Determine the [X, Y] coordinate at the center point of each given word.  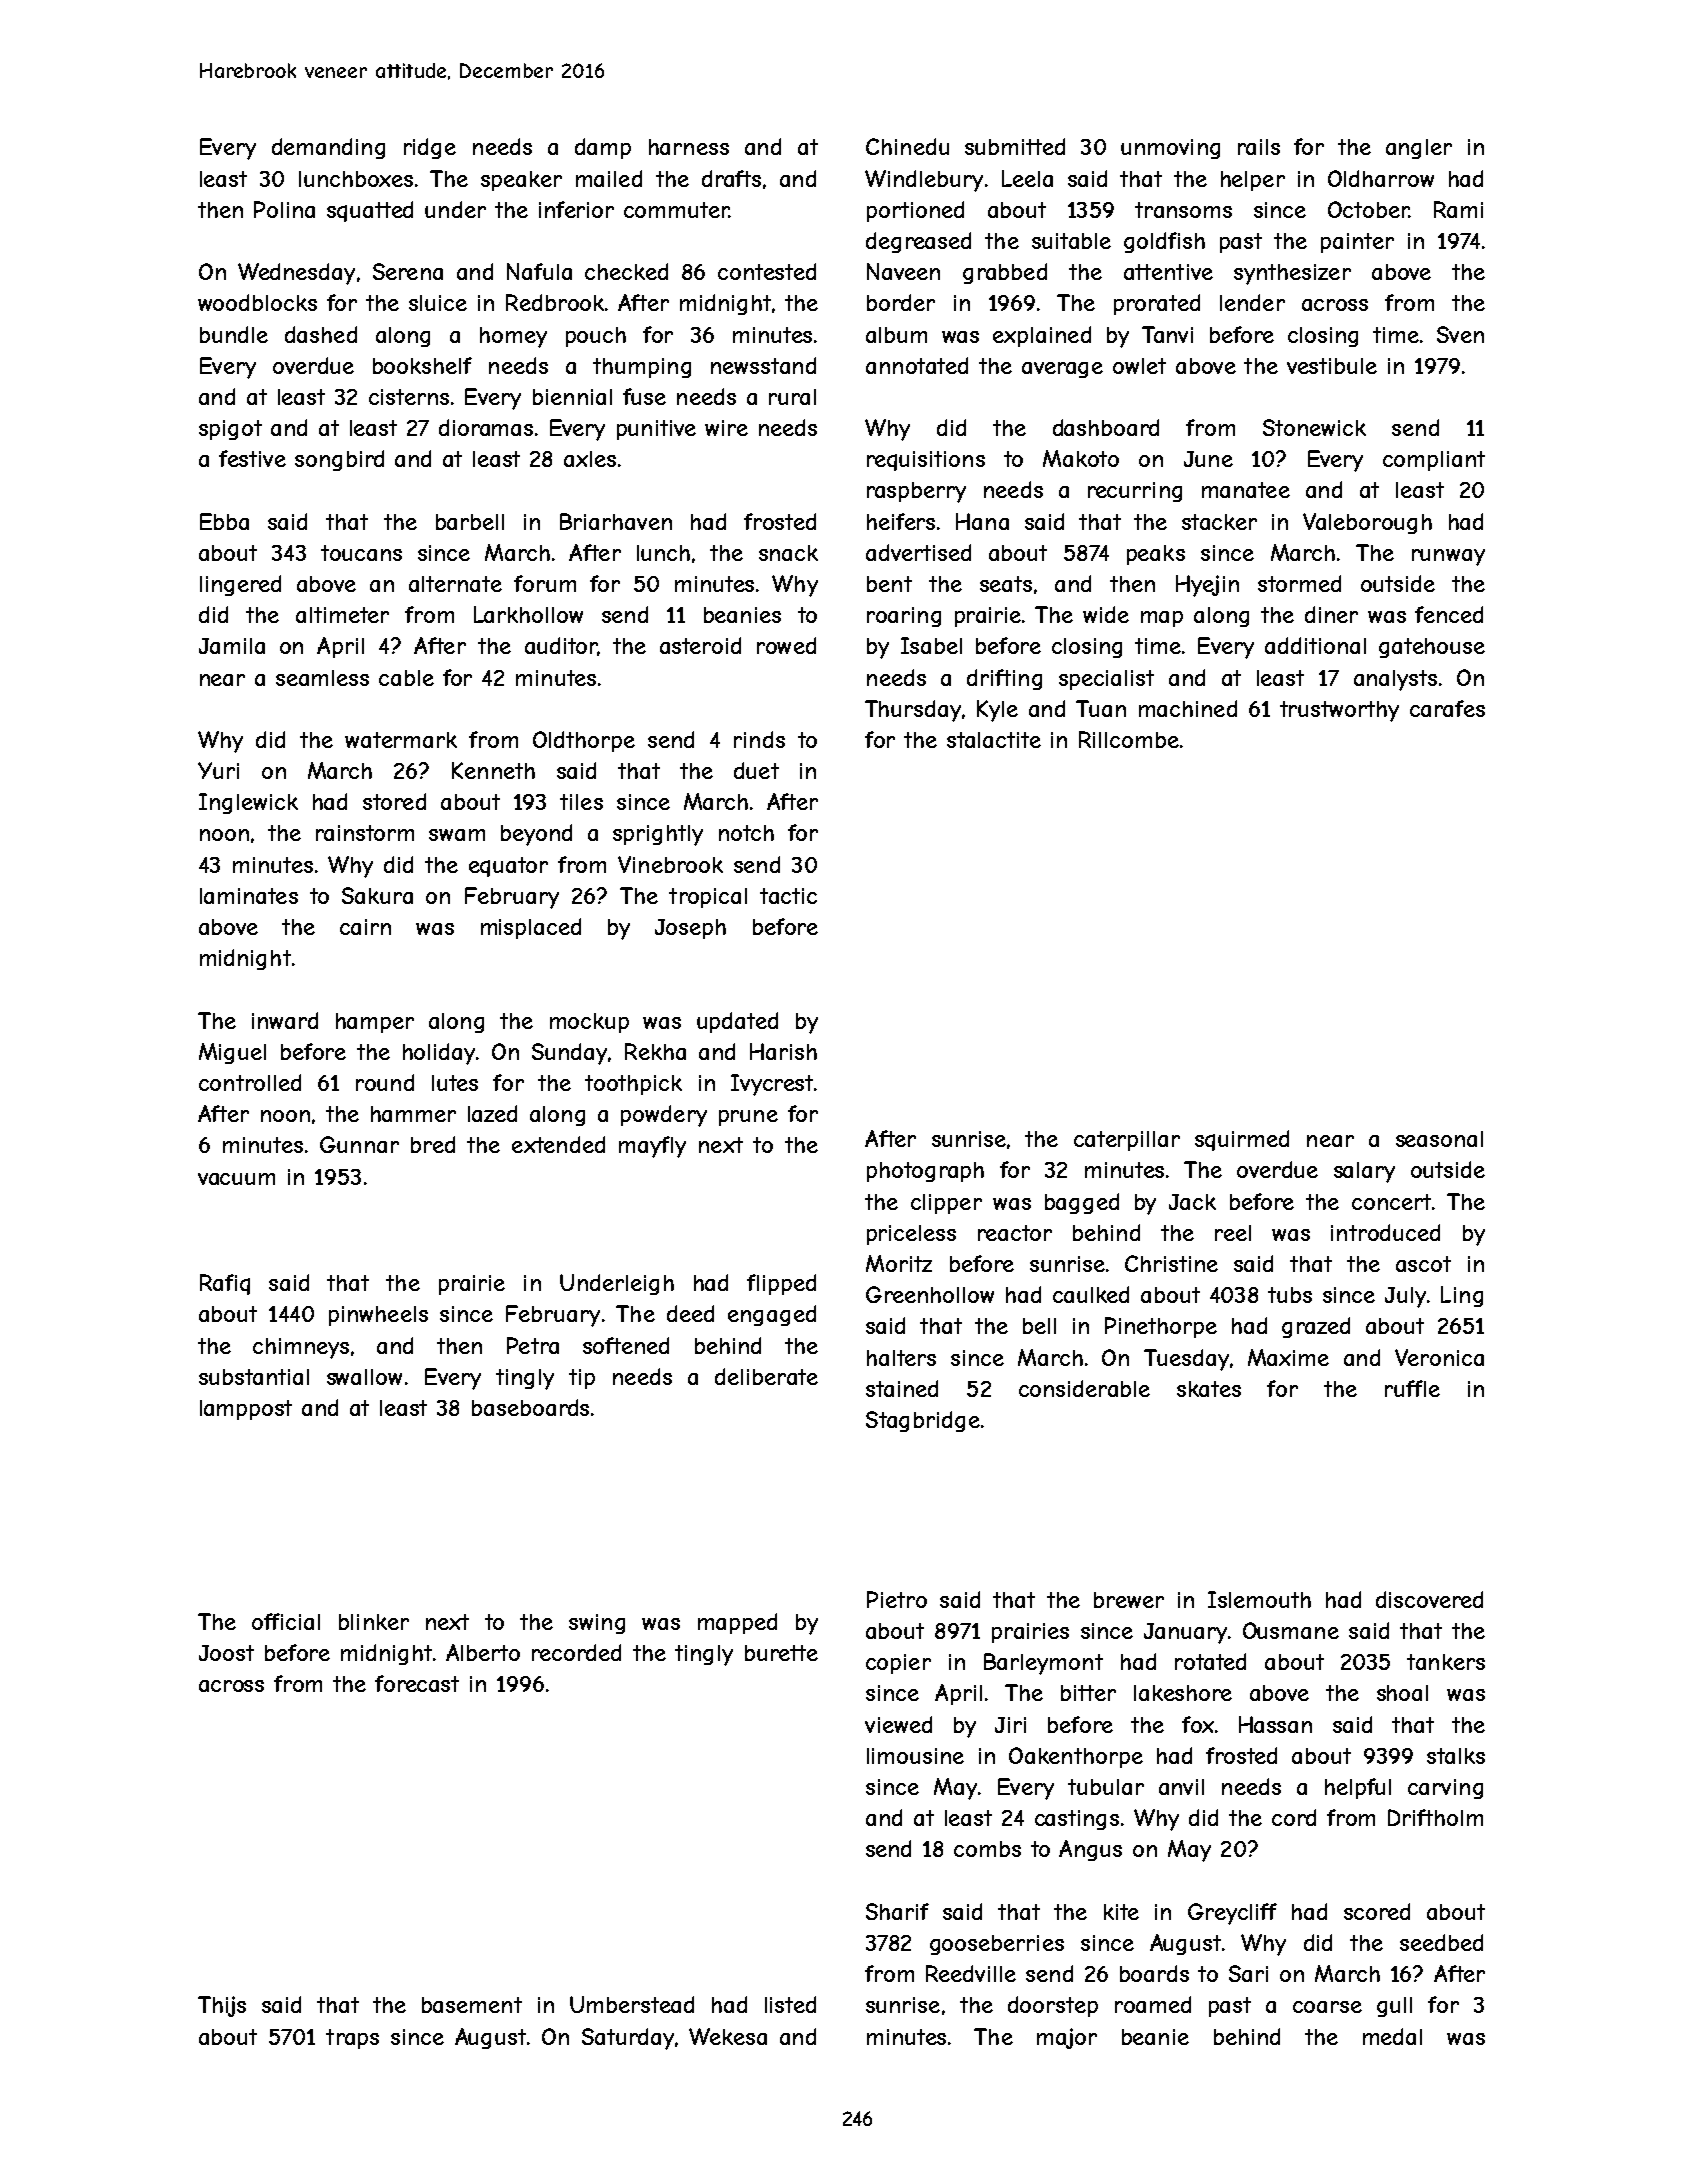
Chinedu [907, 146]
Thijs [222, 2006]
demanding [328, 148]
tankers [1446, 1662]
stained [902, 1388]
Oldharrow [1381, 178]
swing [597, 1624]
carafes [1447, 708]
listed [790, 2004]
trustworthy [1339, 711]
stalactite [994, 740]
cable [406, 678]
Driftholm [1435, 1817]
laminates [249, 896]
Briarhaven [616, 521]
